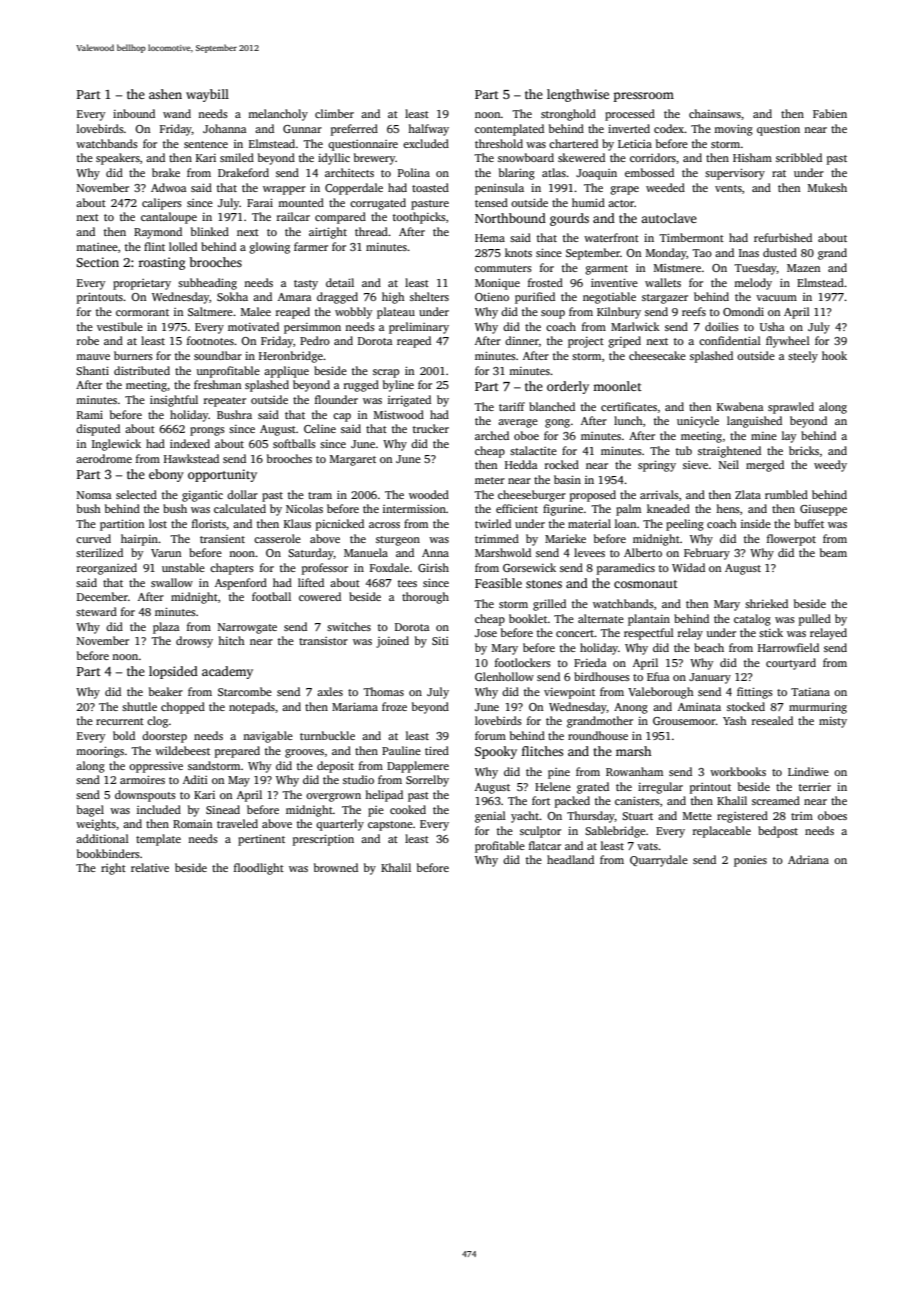  What do you see at coordinates (158, 523) in the document?
I see `lost` at bounding box center [158, 523].
